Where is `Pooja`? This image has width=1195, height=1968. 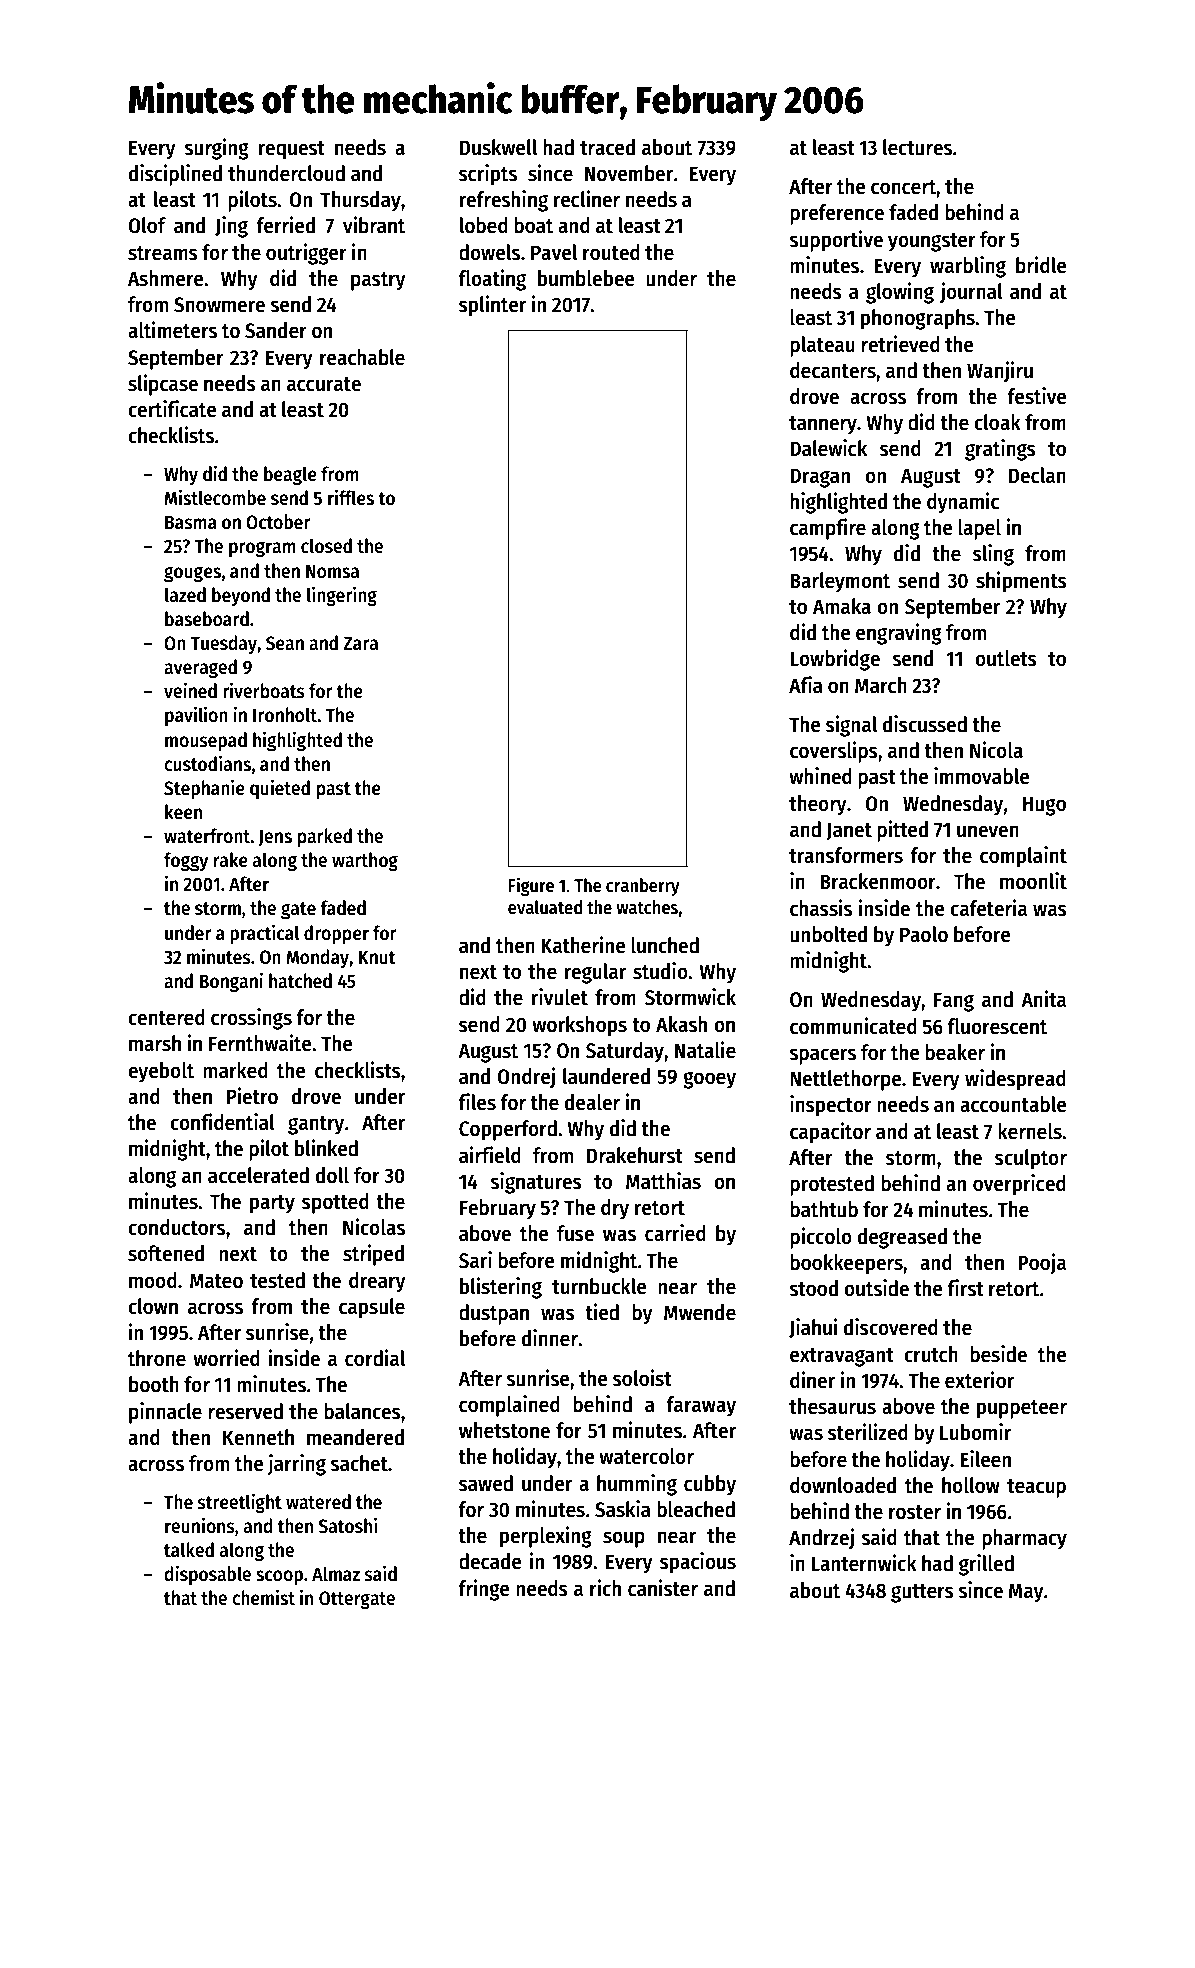
Pooja is located at coordinates (1042, 1264).
